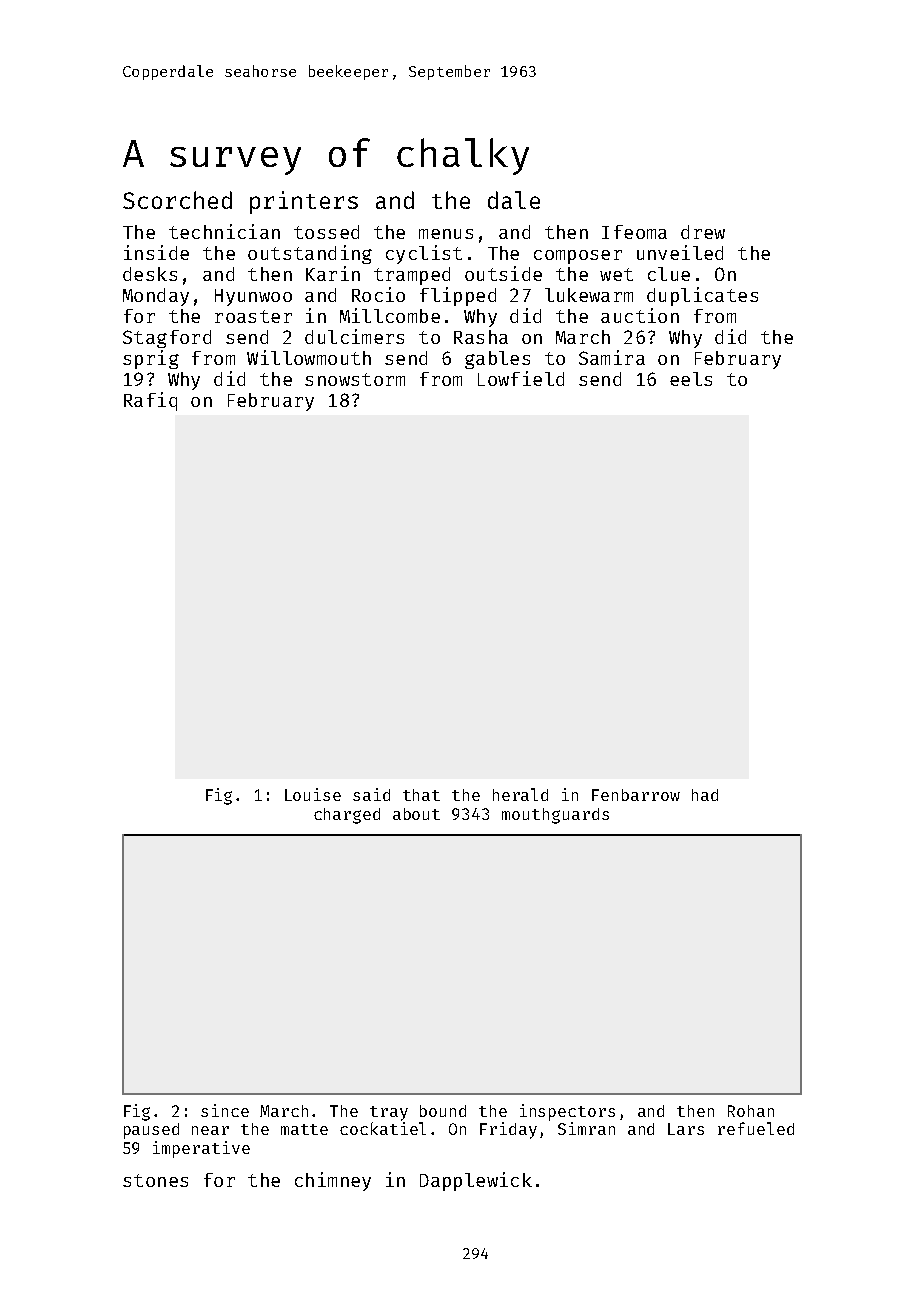 Image resolution: width=924 pixels, height=1314 pixels. Describe the element at coordinates (751, 1111) in the image. I see `Rohan` at that location.
